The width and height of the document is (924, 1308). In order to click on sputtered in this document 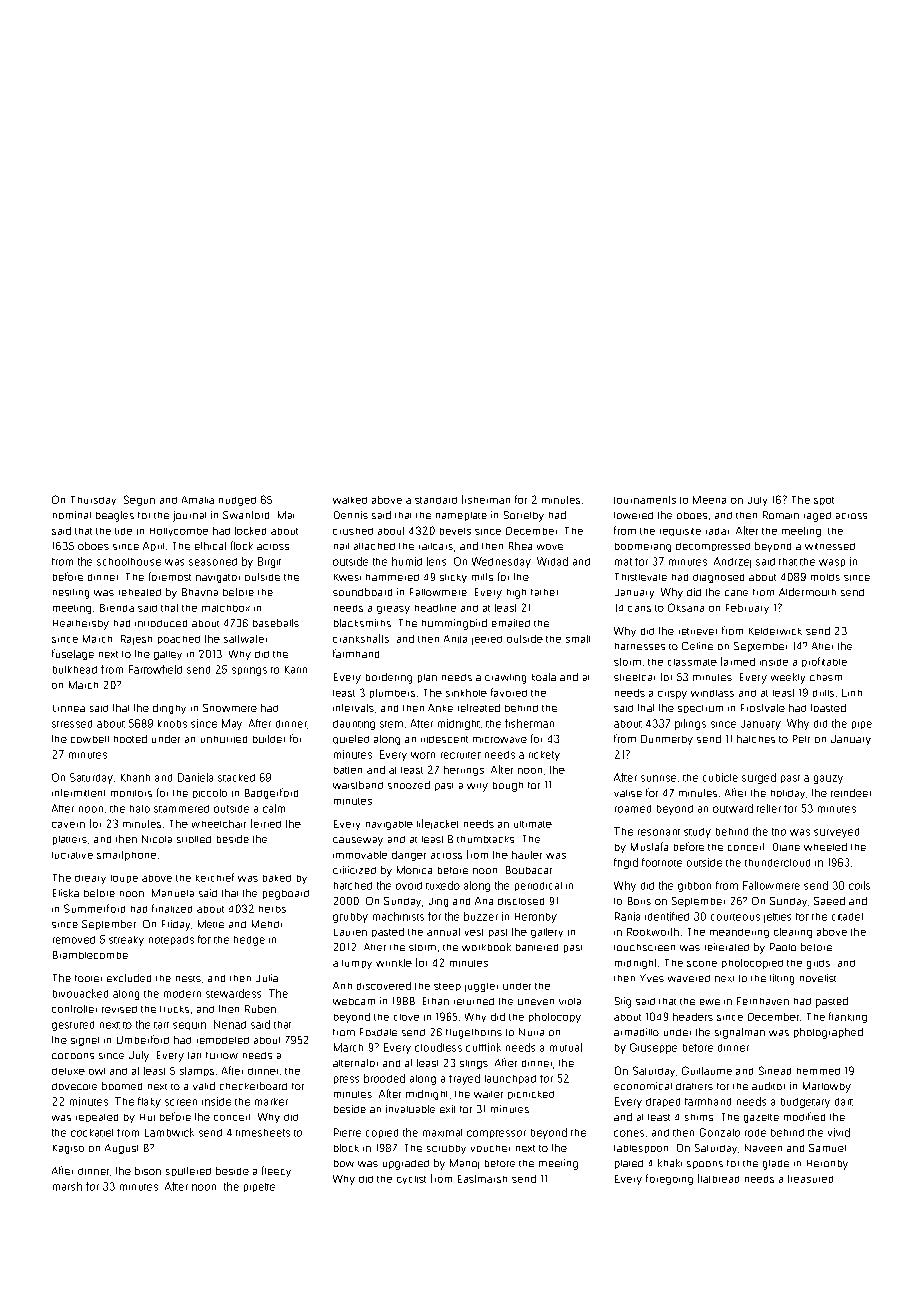, I will do `click(188, 1171)`.
